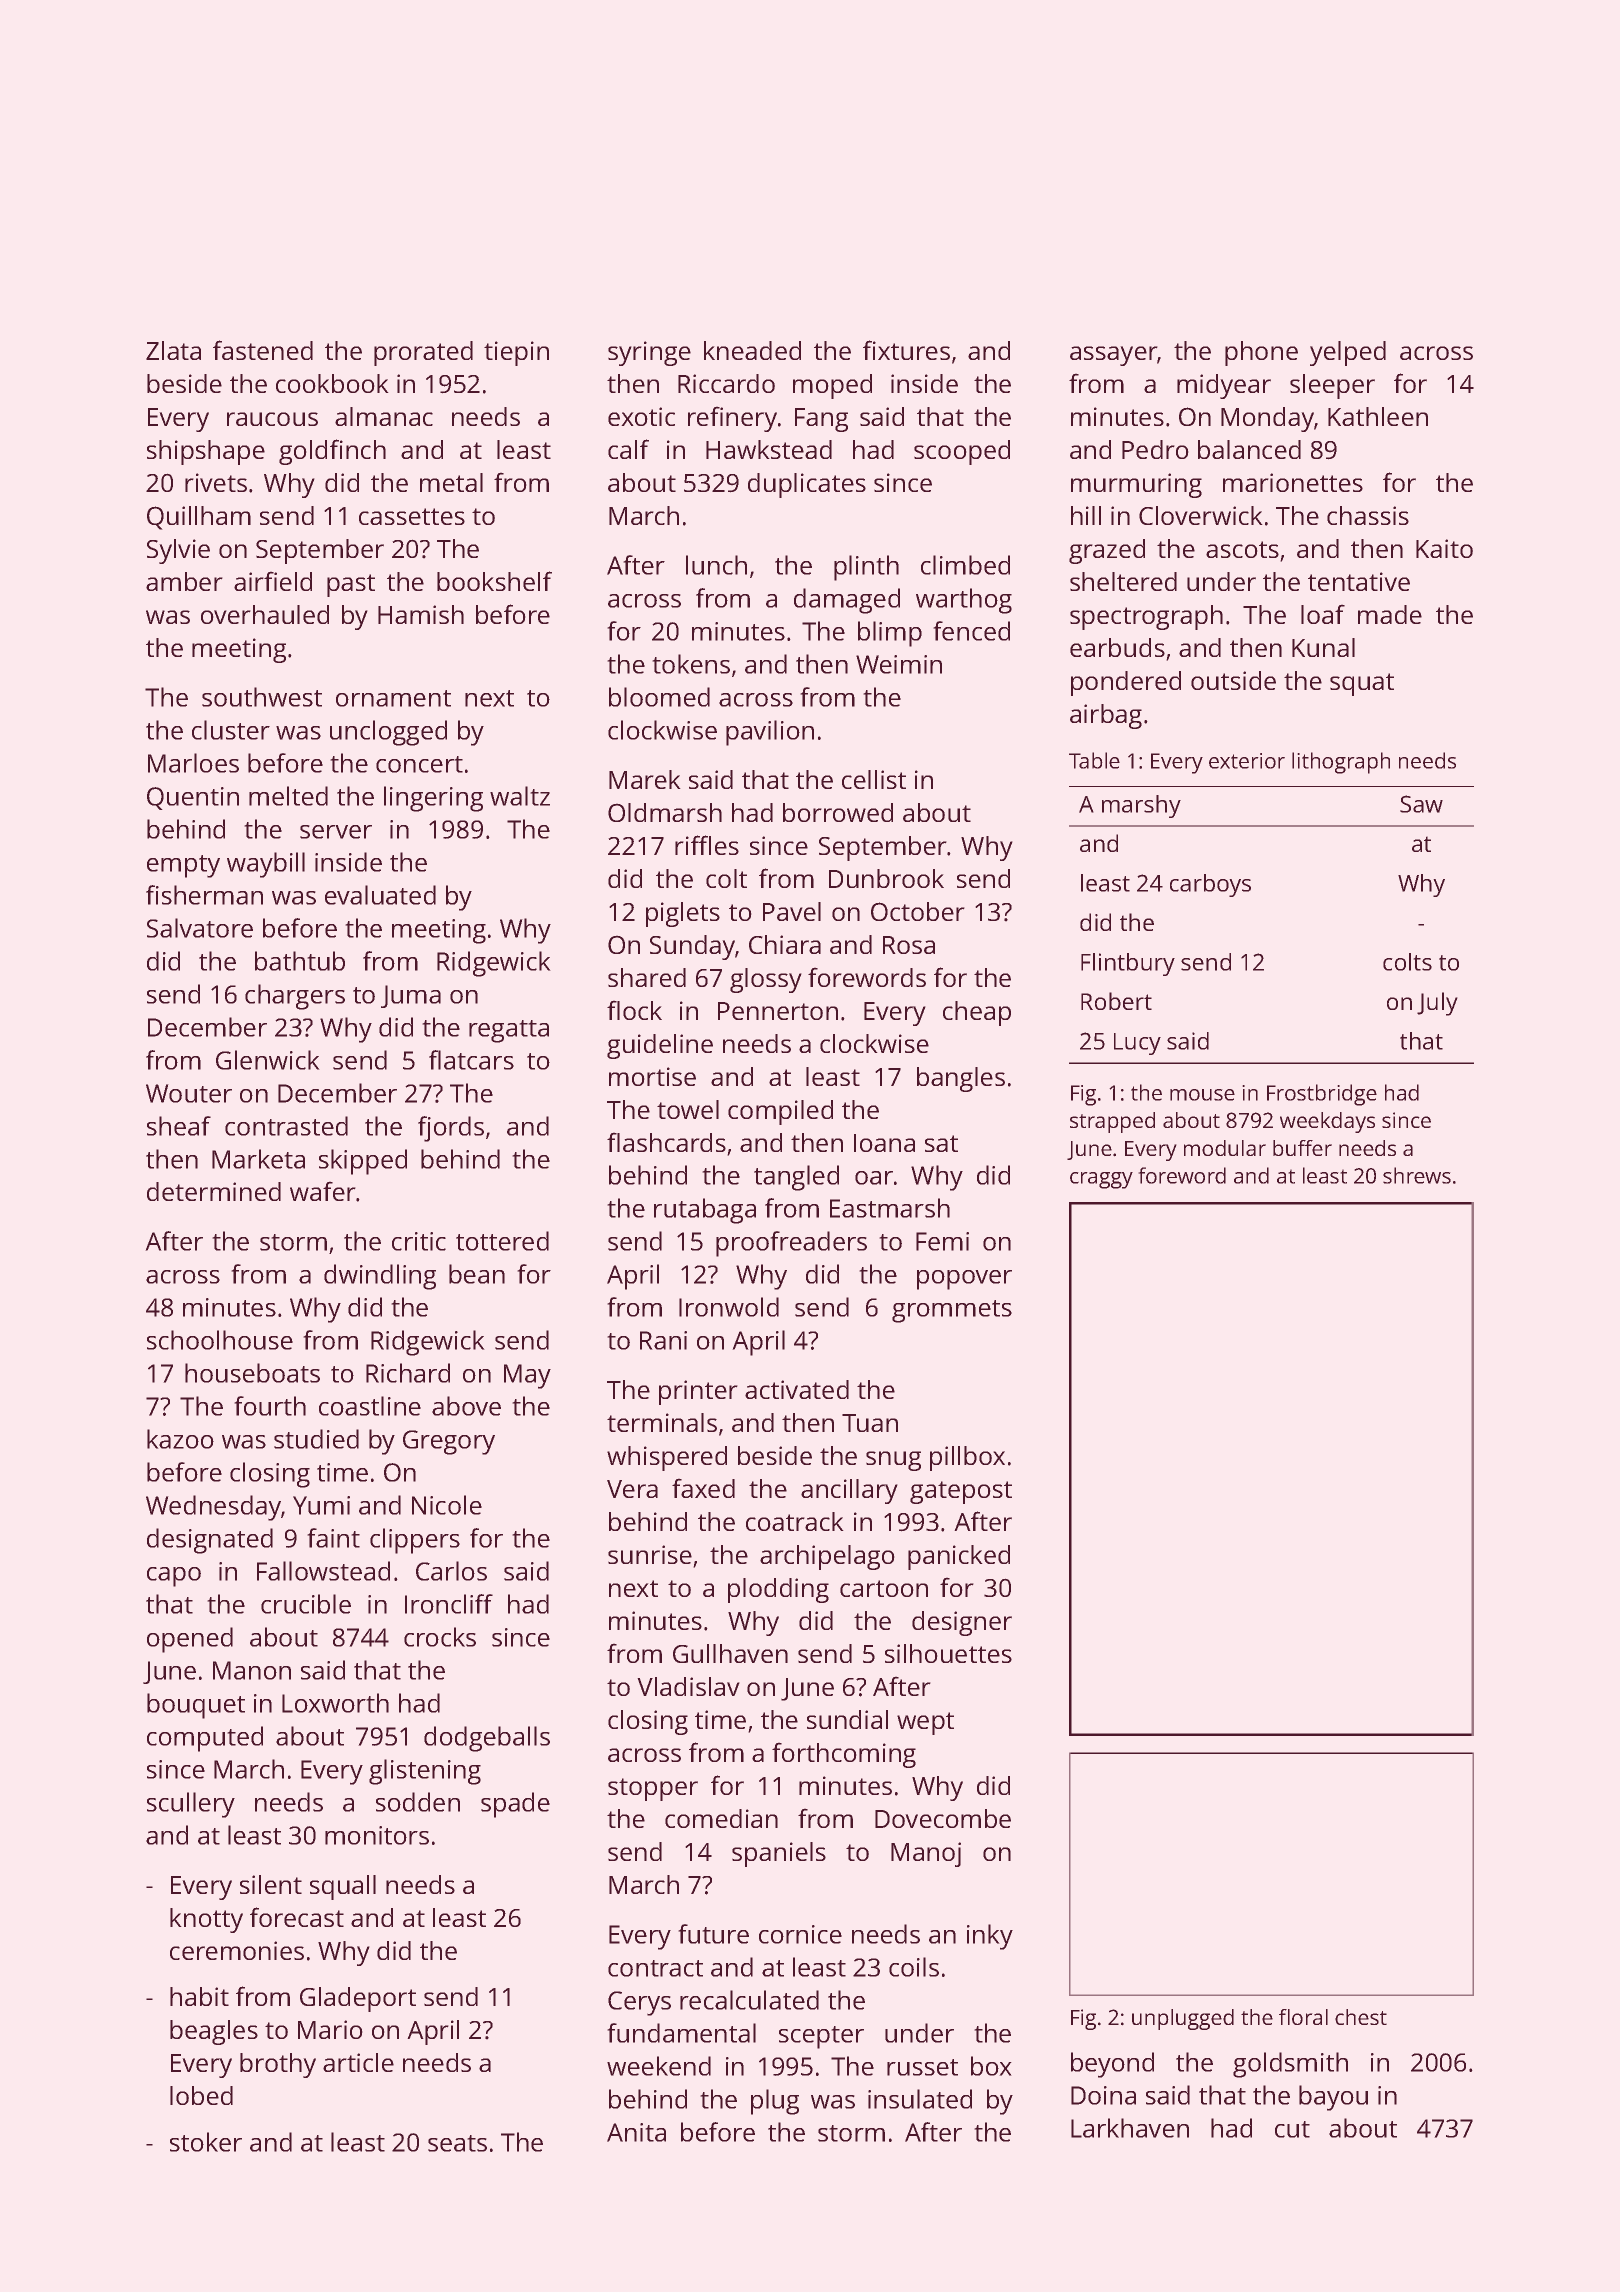 The width and height of the document is (1620, 2292). What do you see at coordinates (906, 350) in the document?
I see `fixtures` at bounding box center [906, 350].
